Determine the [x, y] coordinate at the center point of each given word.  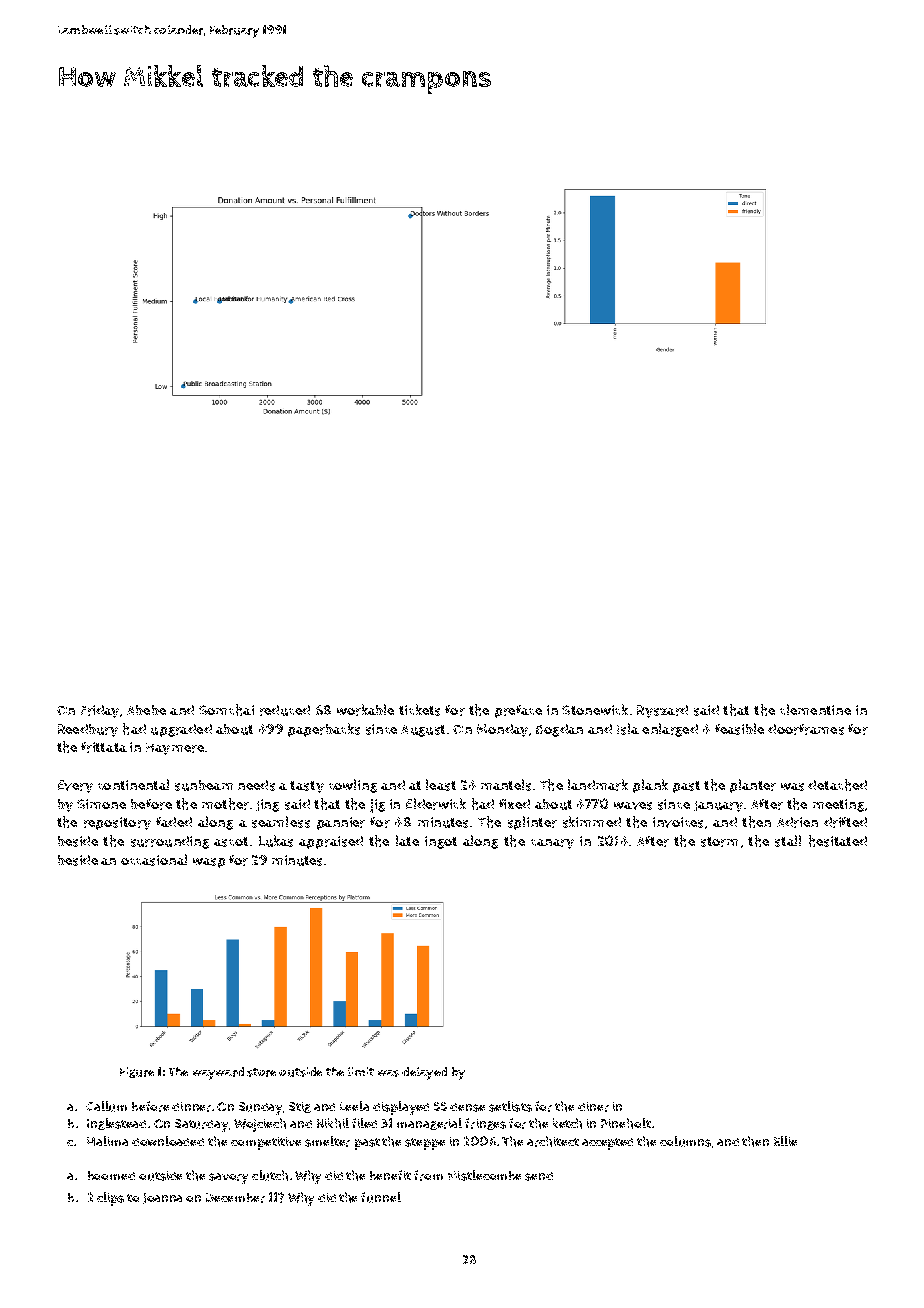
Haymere [175, 749]
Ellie [785, 1141]
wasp [209, 863]
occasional [154, 860]
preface [518, 711]
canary [552, 844]
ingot [441, 842]
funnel [381, 1197]
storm [719, 842]
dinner [191, 1107]
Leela [354, 1106]
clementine [815, 709]
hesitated [838, 841]
